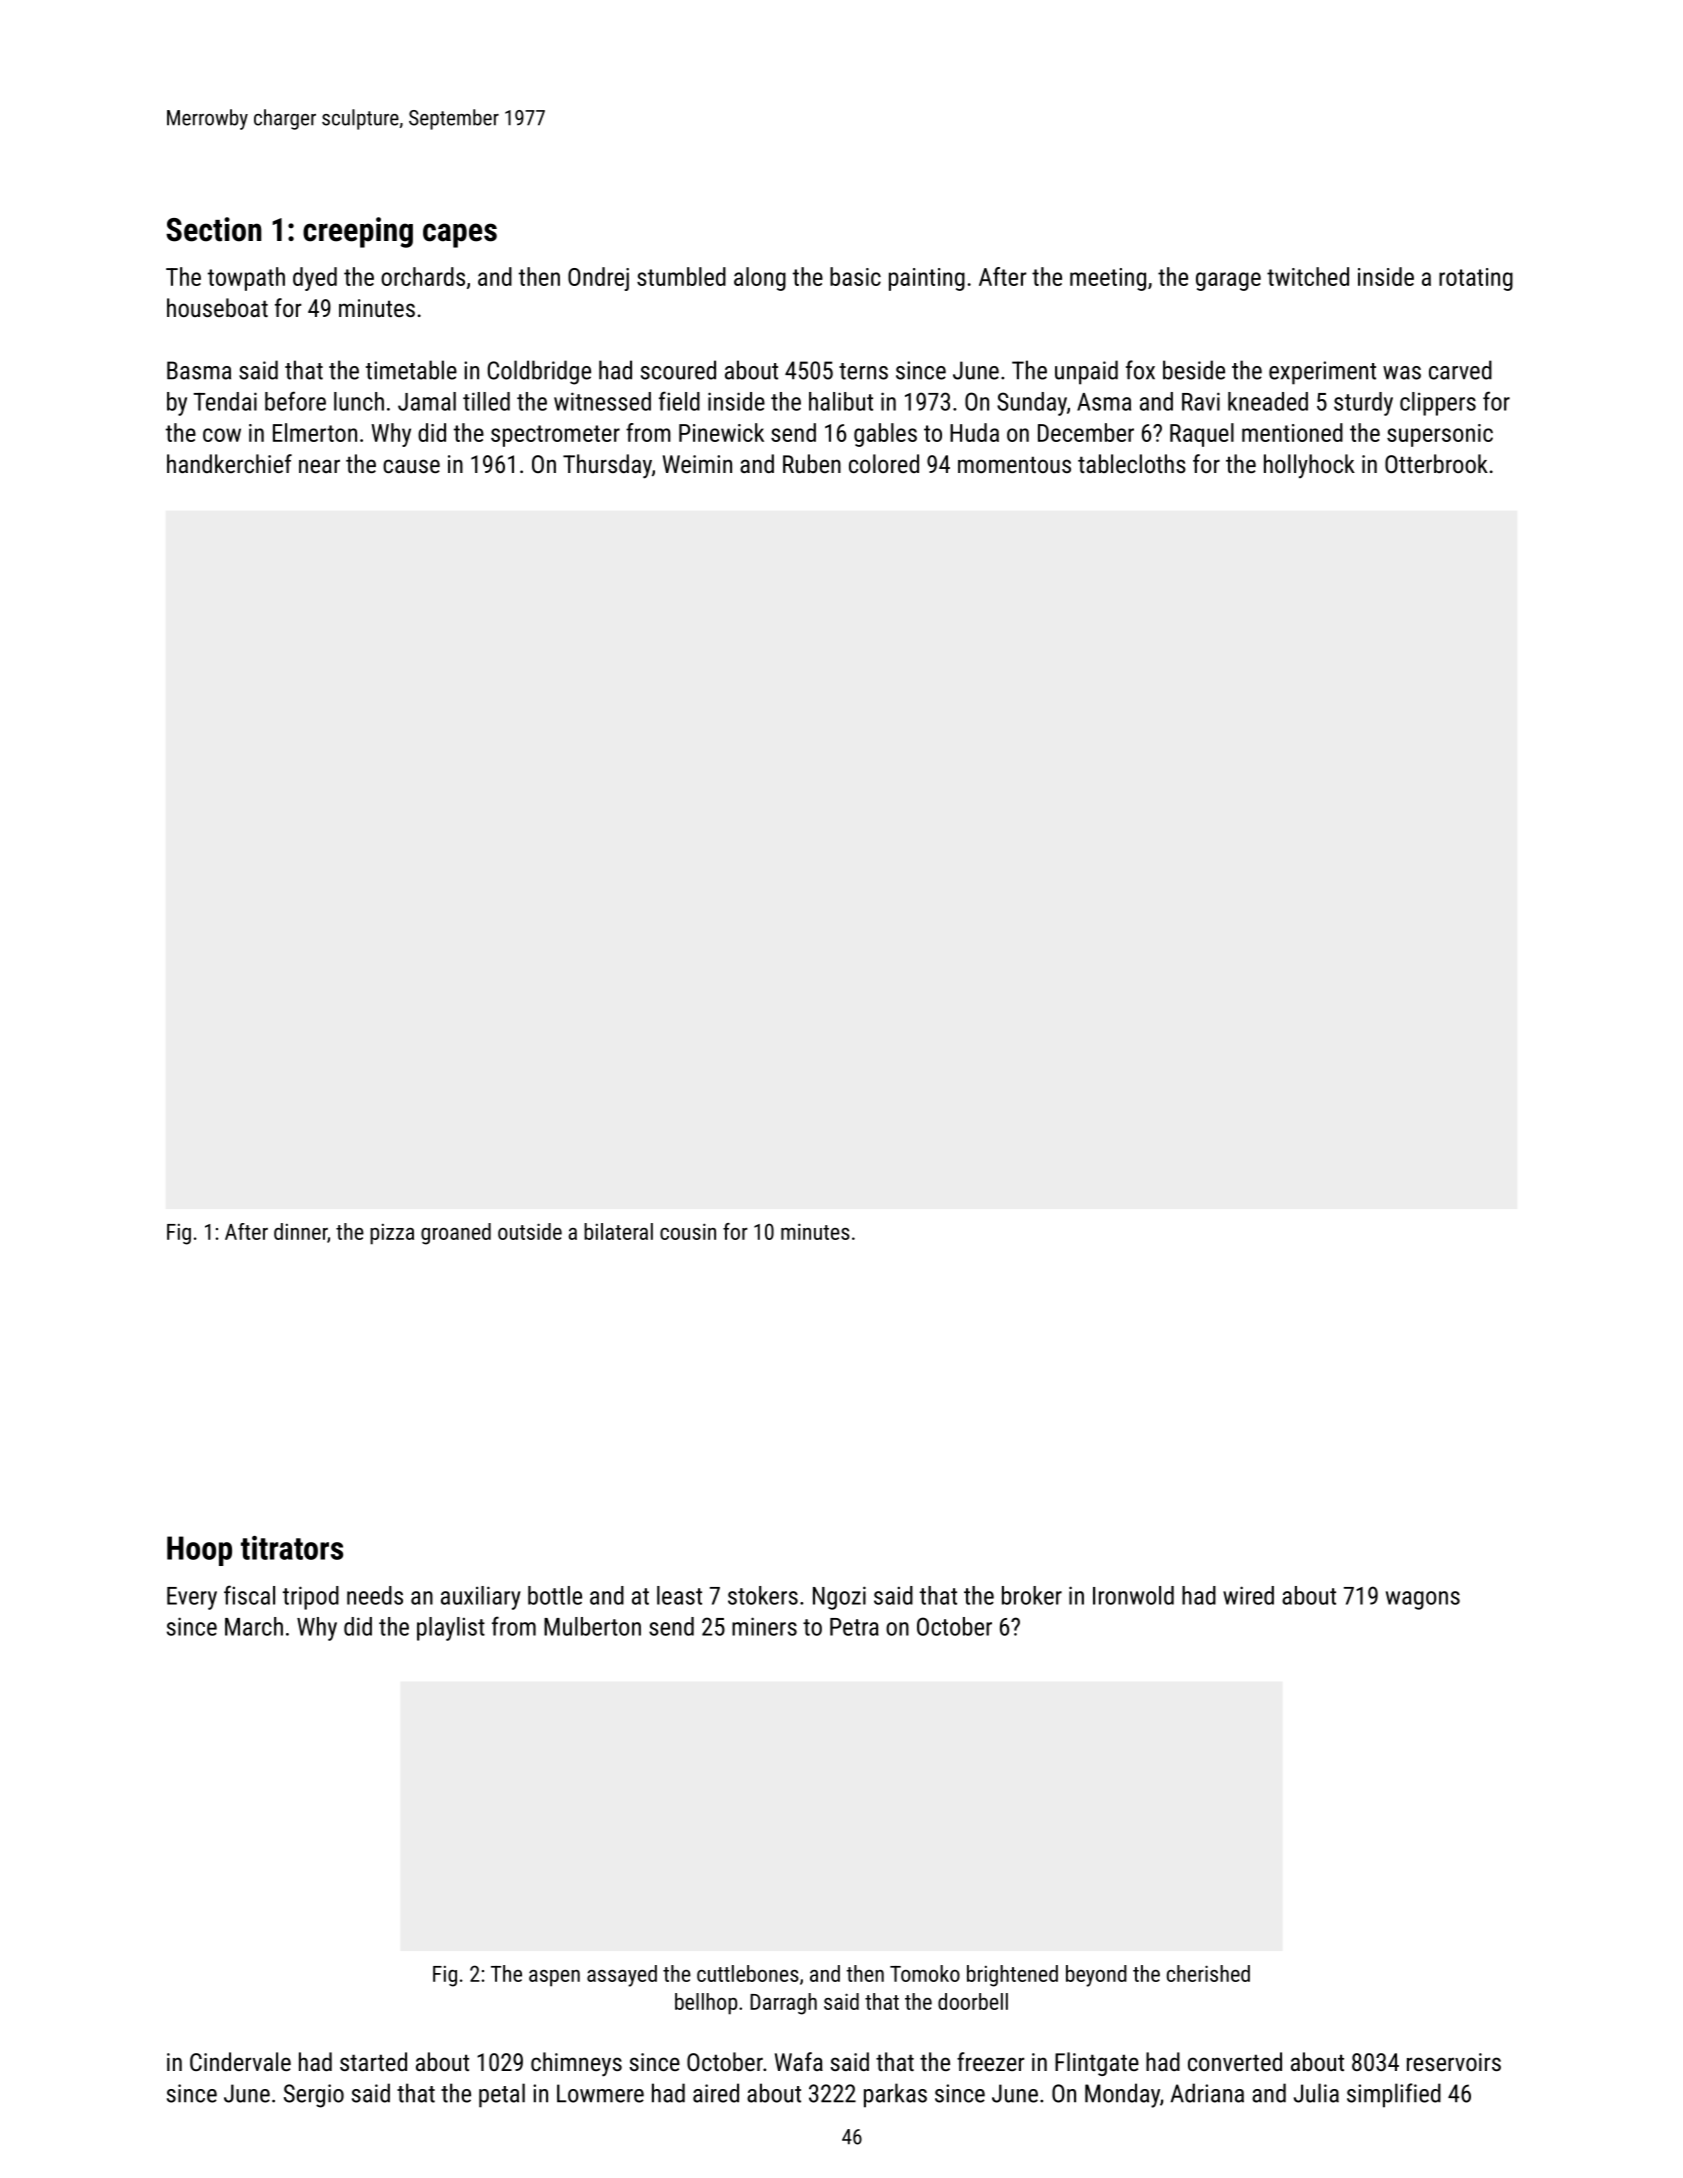 The width and height of the screenshot is (1683, 2178). Describe the element at coordinates (974, 432) in the screenshot. I see `Huda` at that location.
